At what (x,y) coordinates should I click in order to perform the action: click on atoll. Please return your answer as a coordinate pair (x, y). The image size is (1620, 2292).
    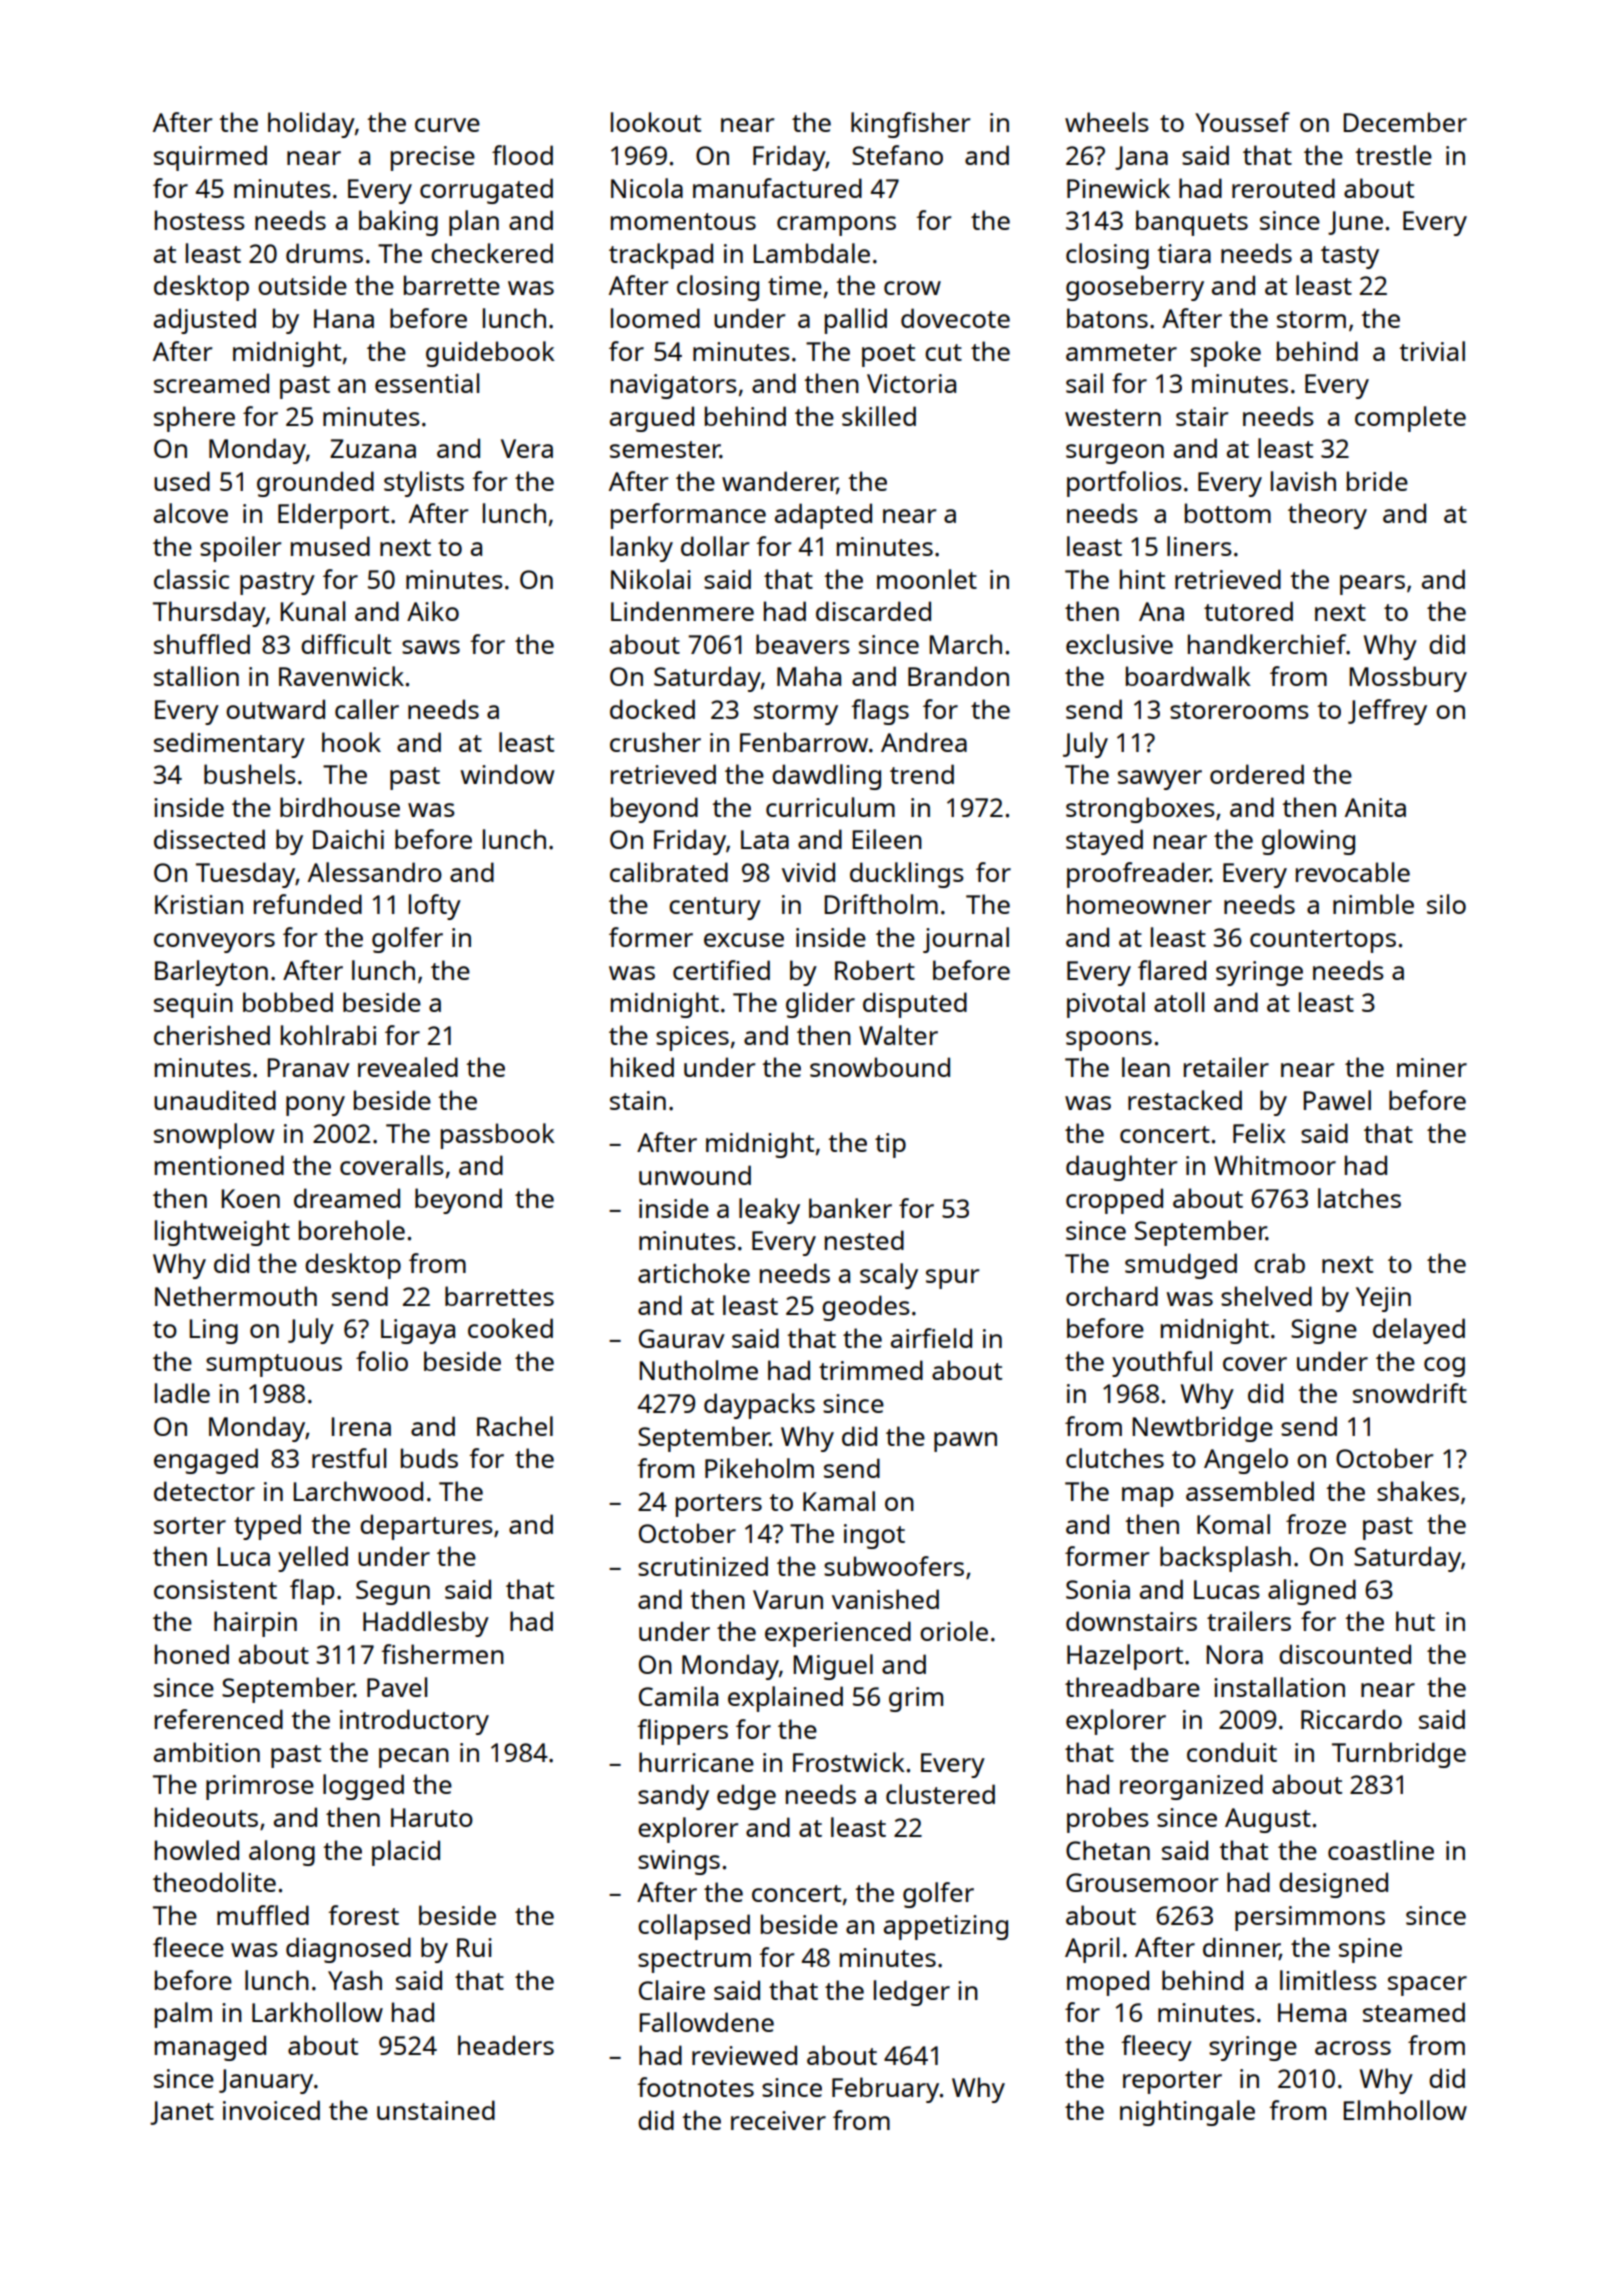
    Looking at the image, I should click on (1179, 1002).
